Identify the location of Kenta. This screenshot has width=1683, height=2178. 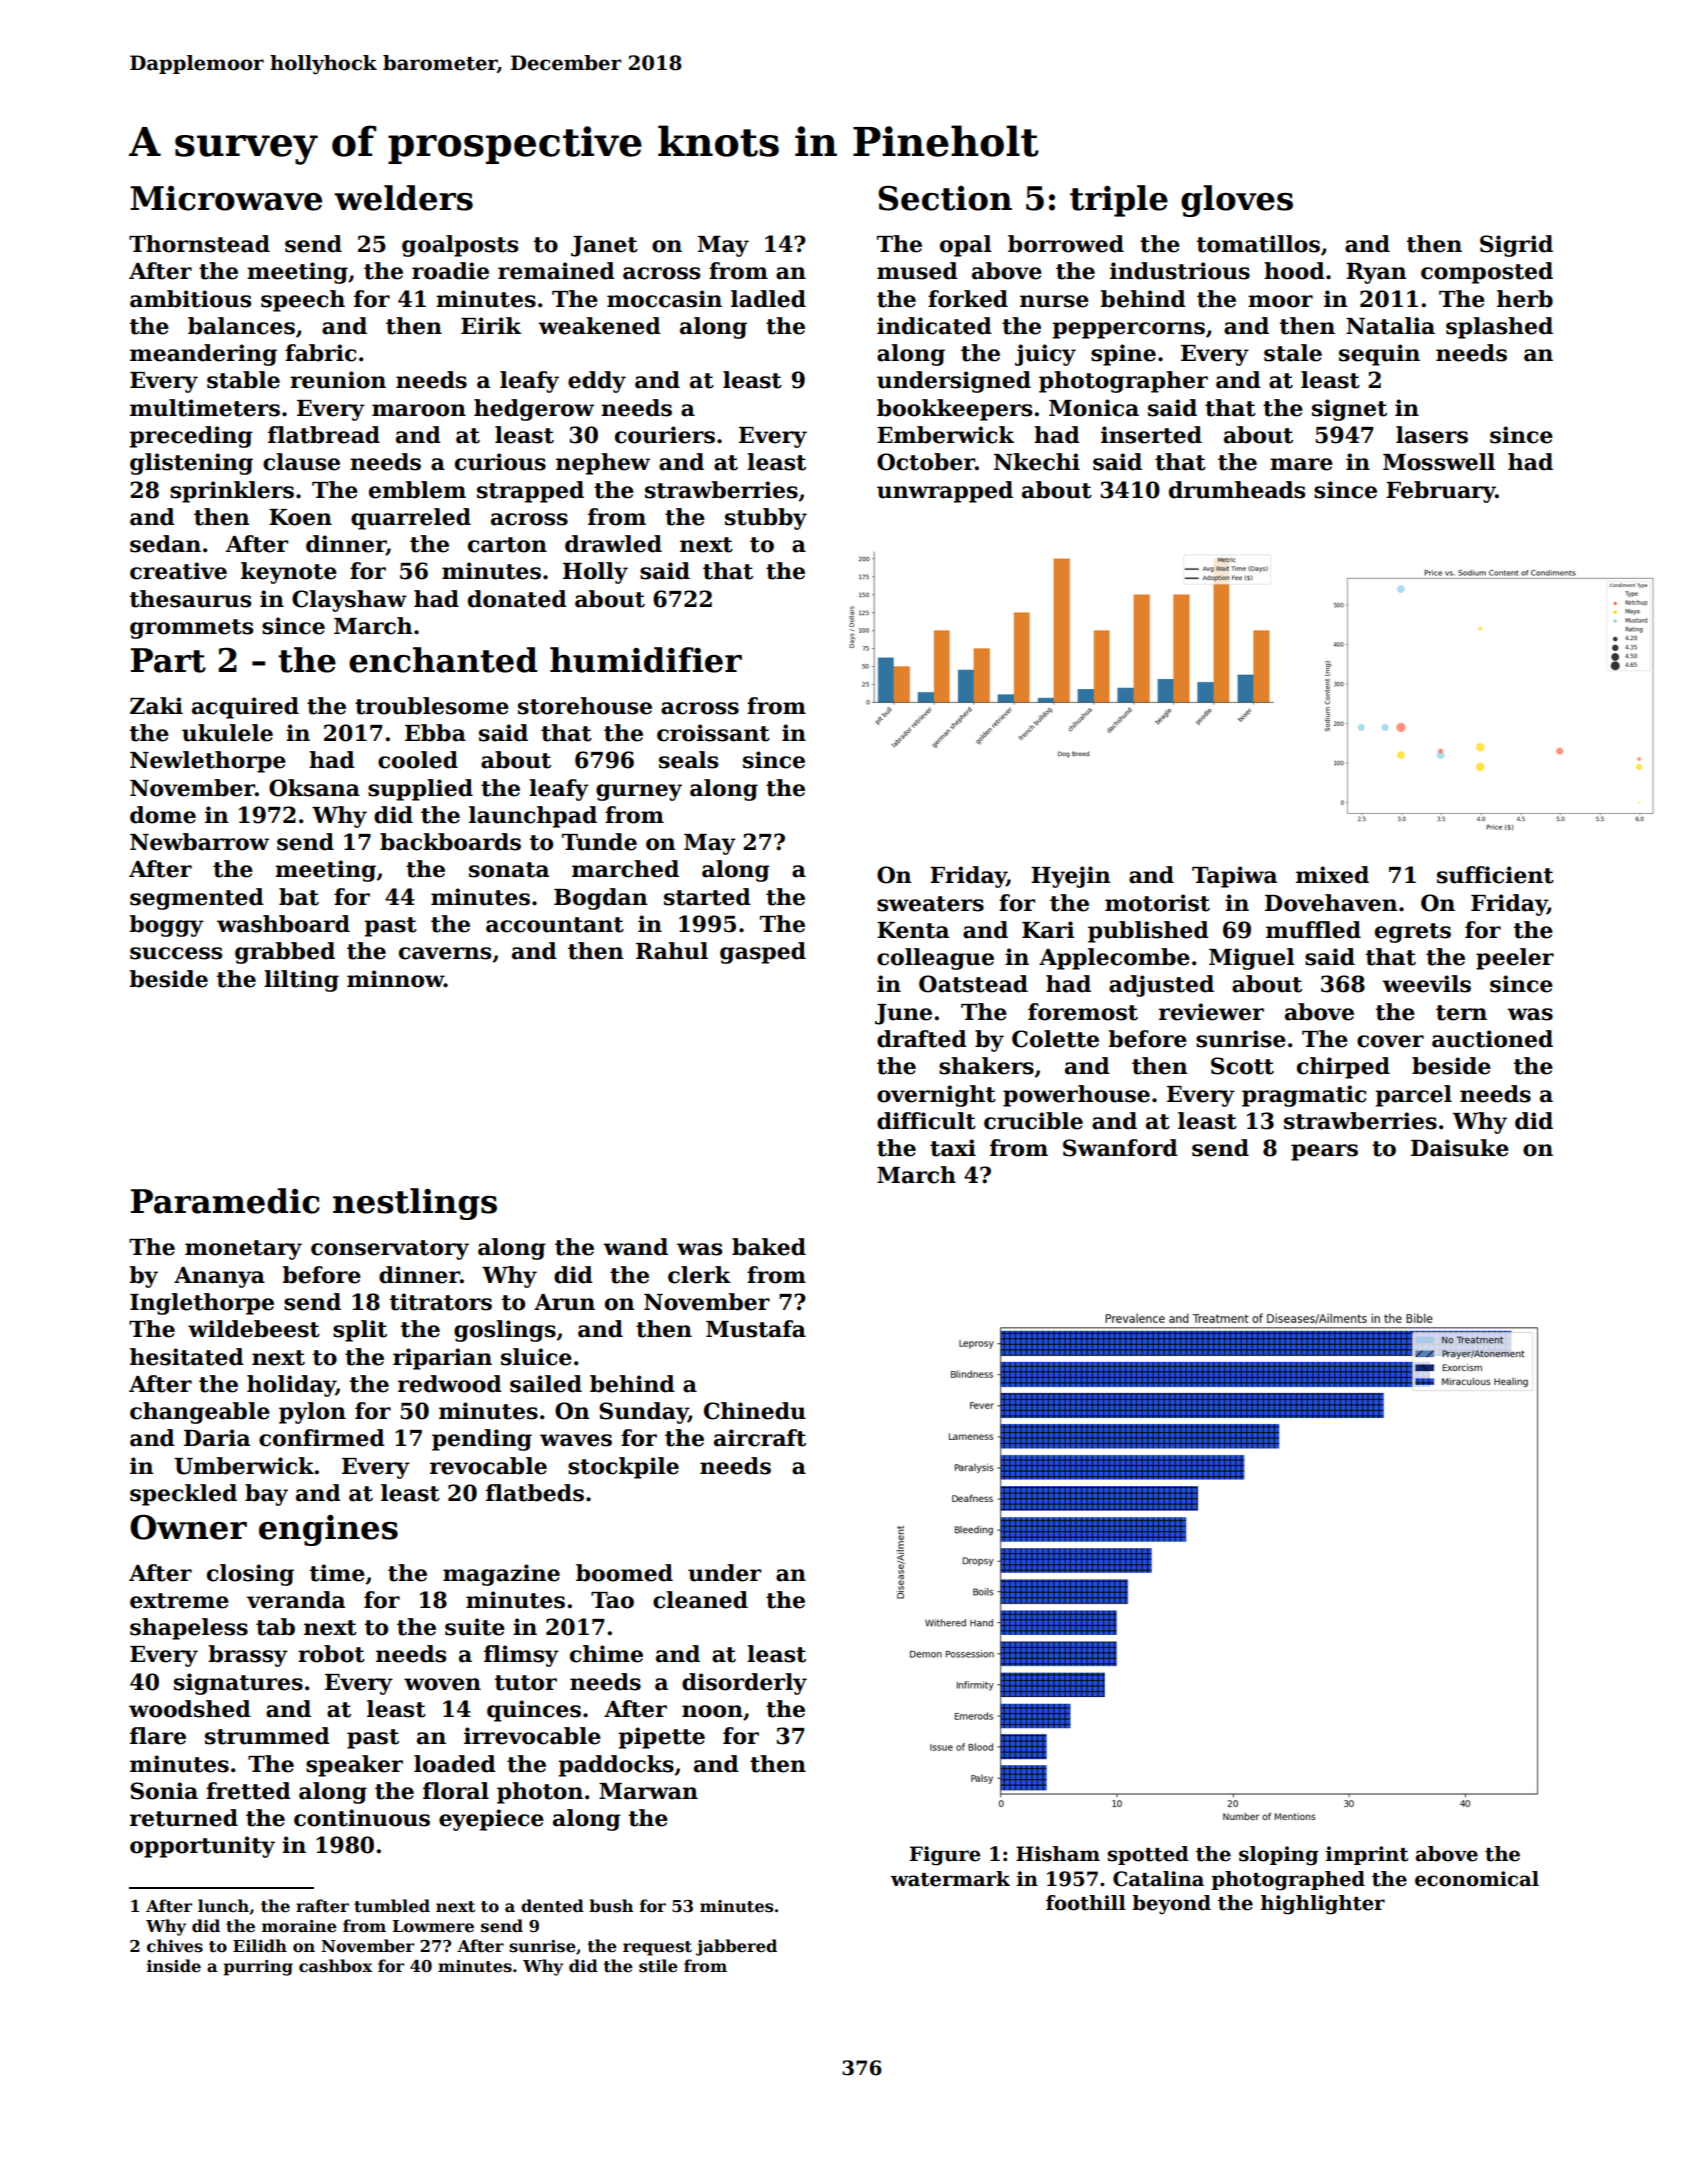
(913, 930).
